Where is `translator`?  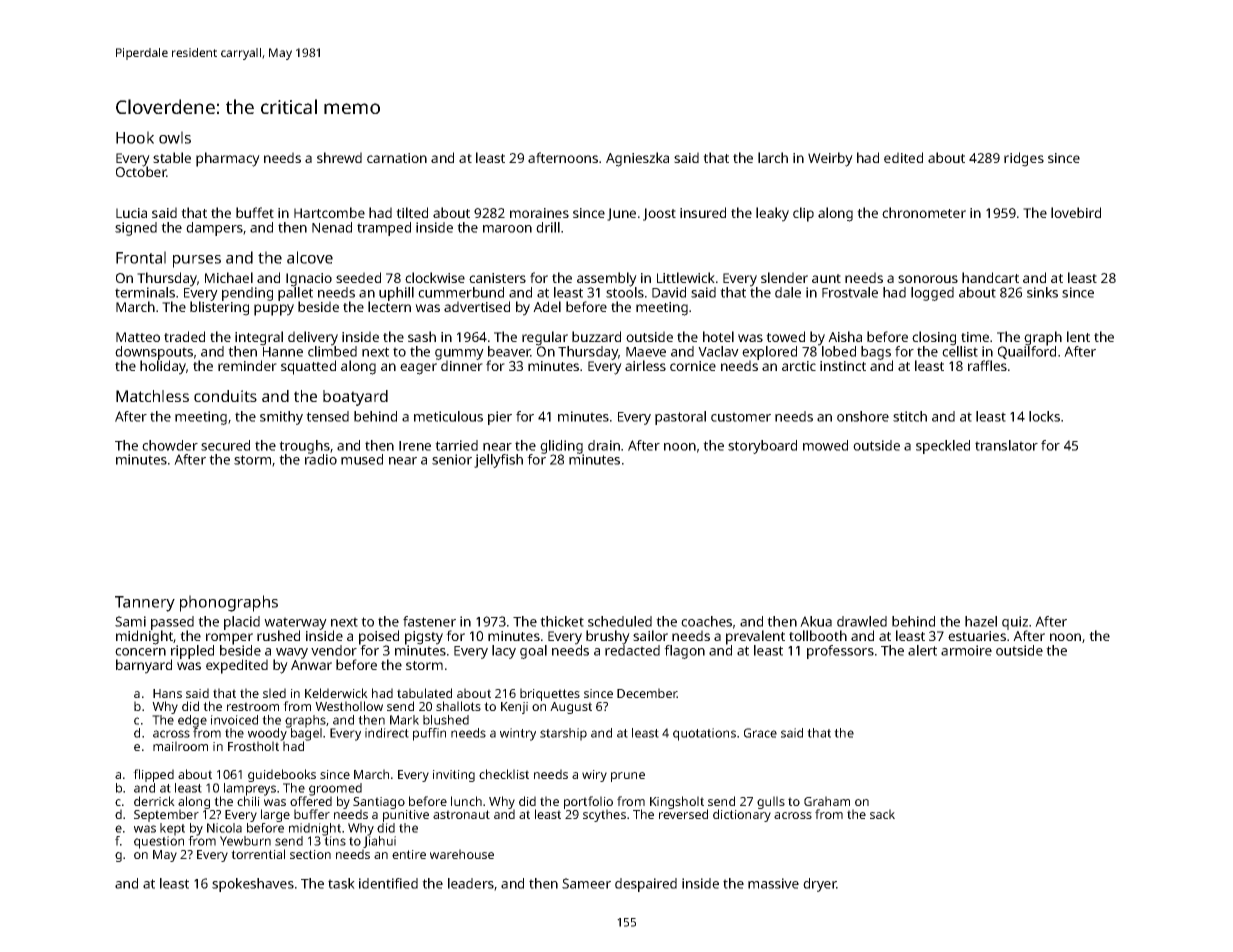 translator is located at coordinates (1006, 445).
